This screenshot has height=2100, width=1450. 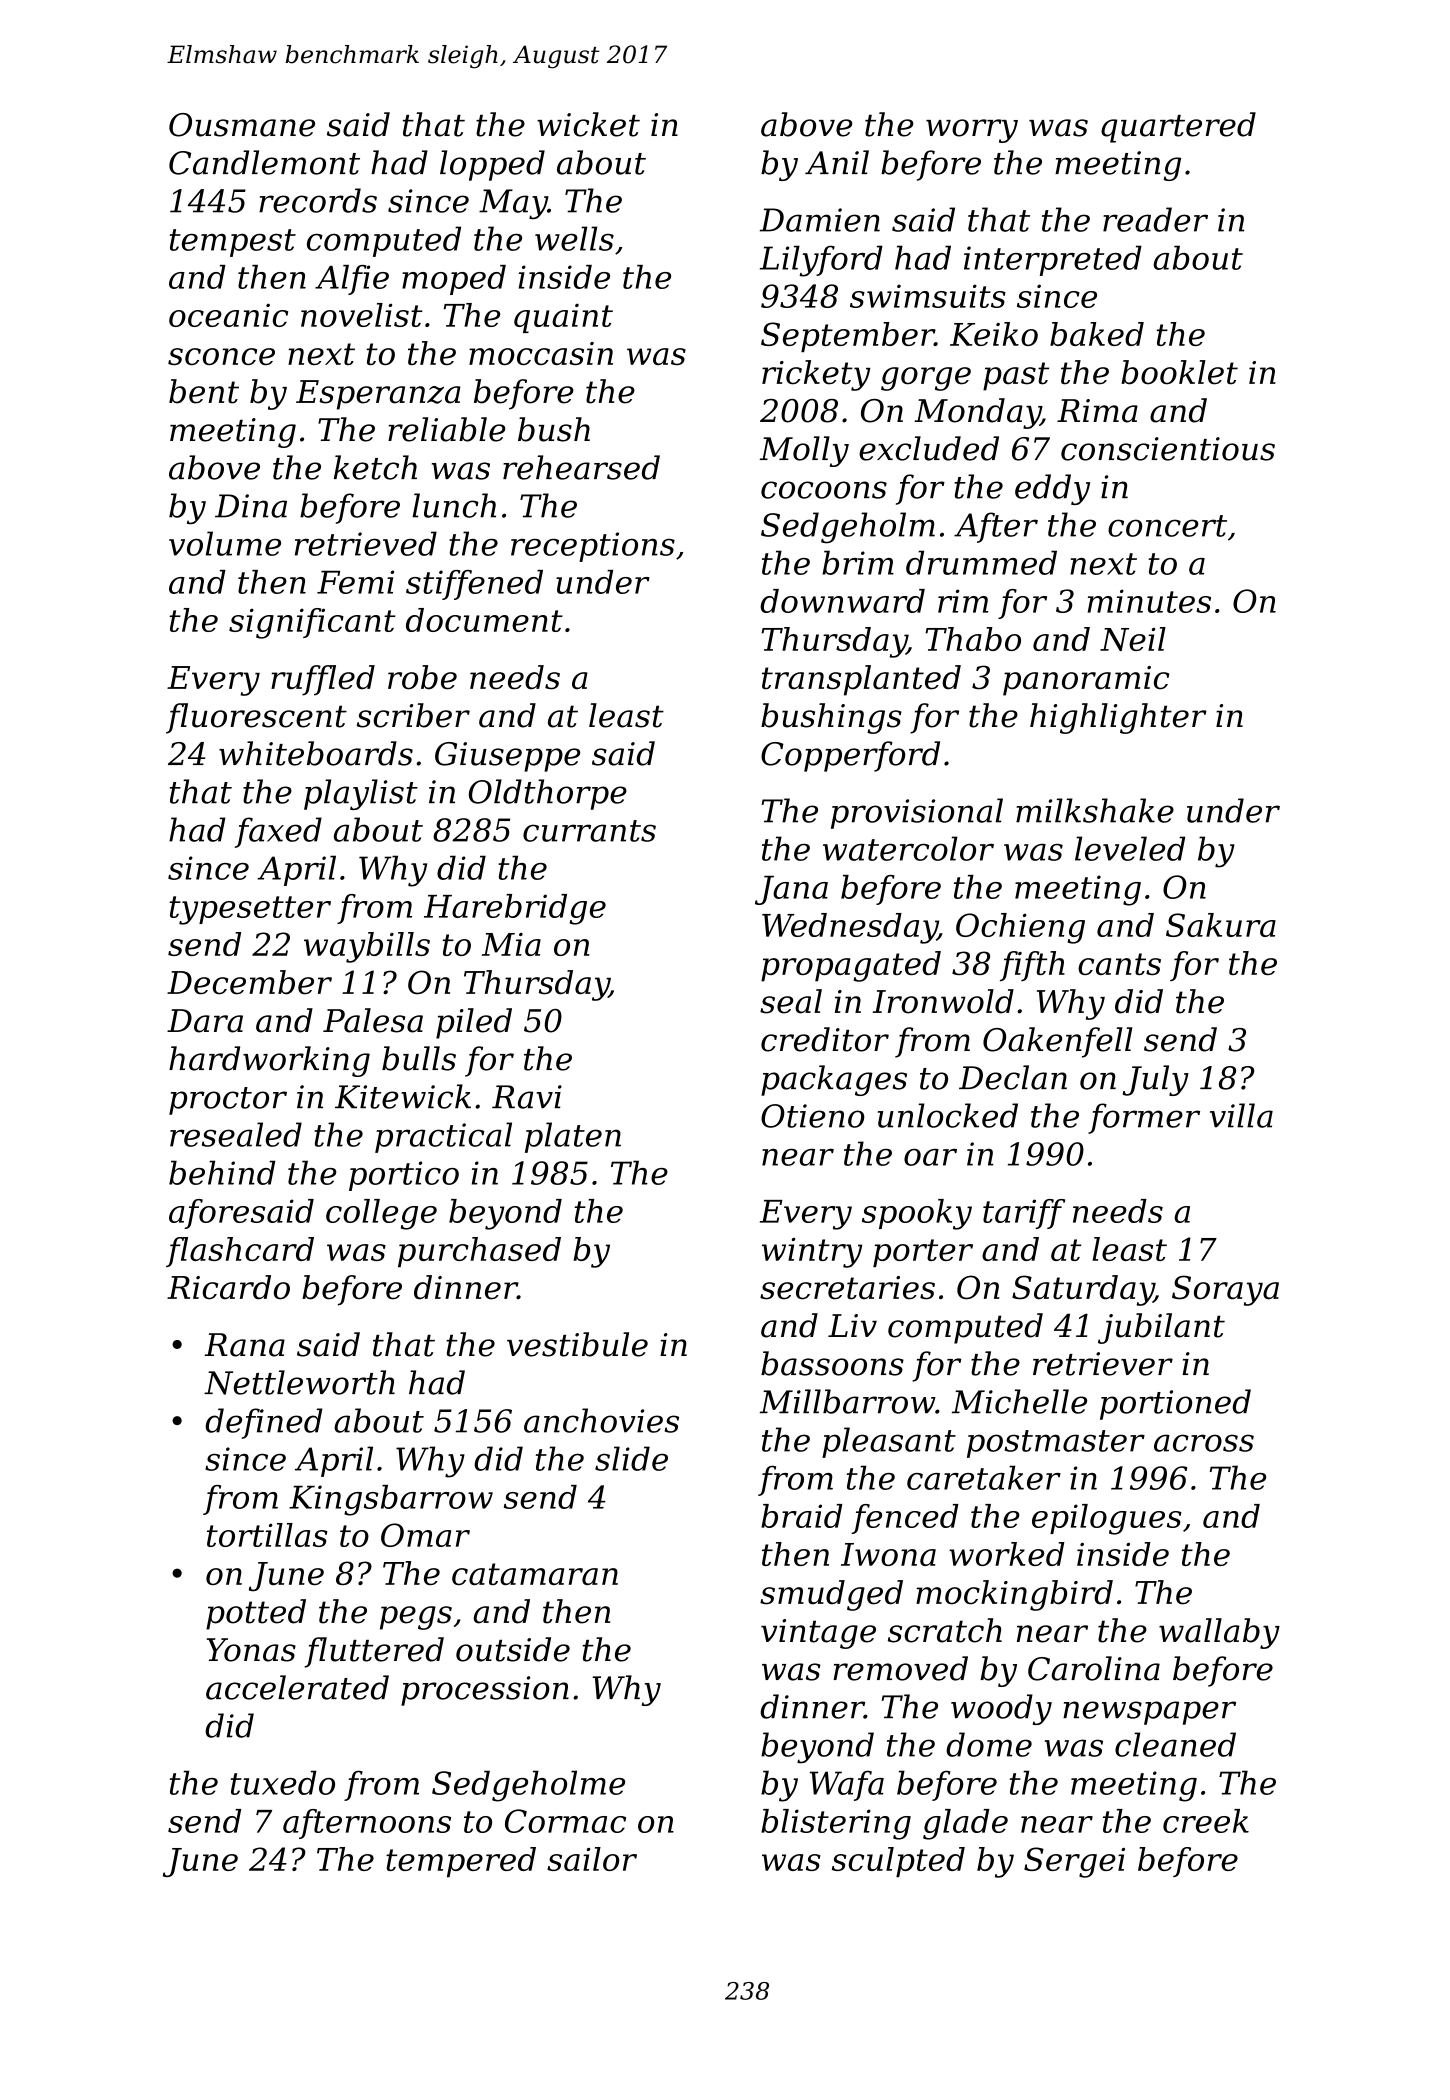 I want to click on reader, so click(x=1155, y=219).
